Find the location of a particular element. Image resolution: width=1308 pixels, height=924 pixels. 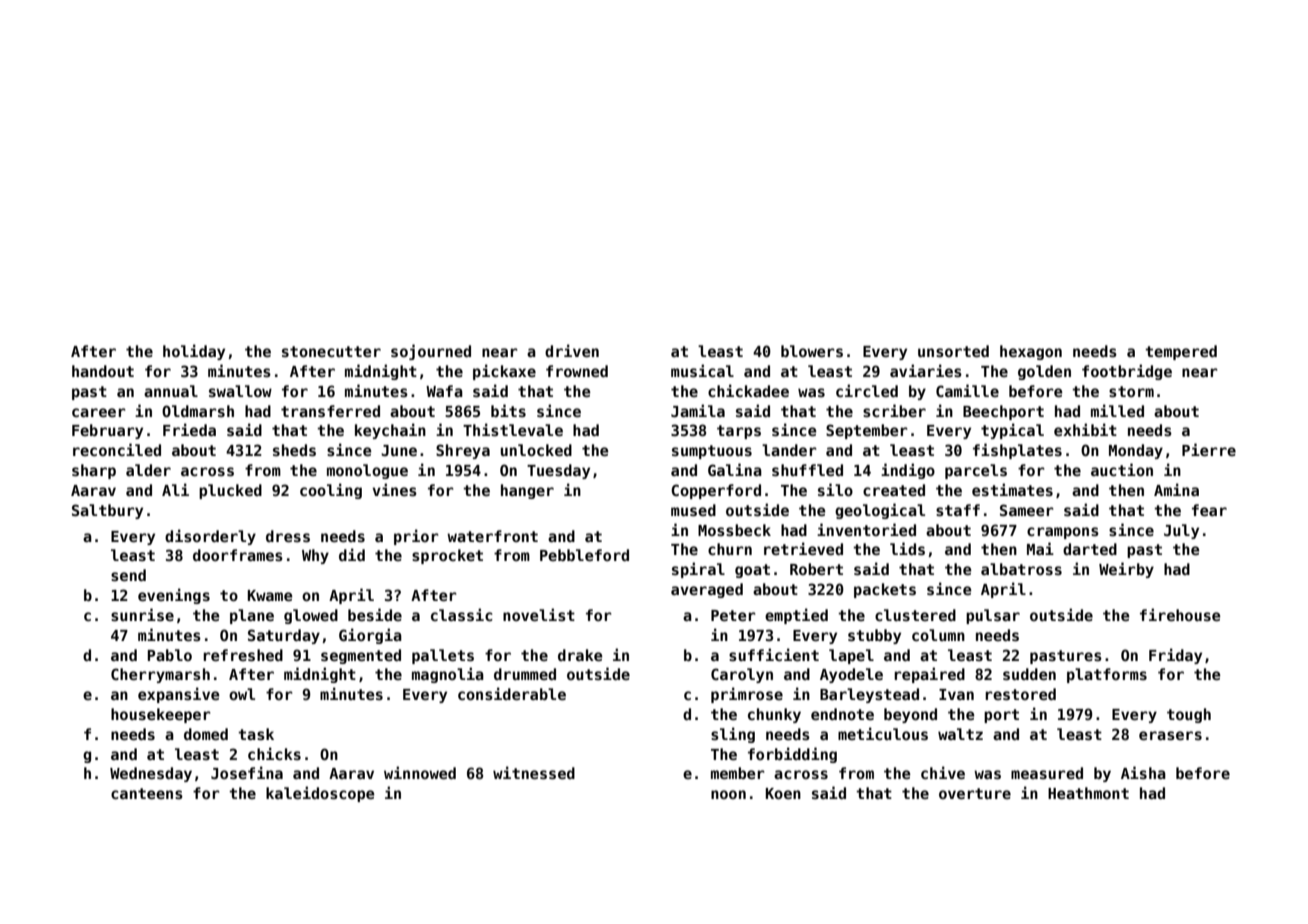

July is located at coordinates (1181, 531).
